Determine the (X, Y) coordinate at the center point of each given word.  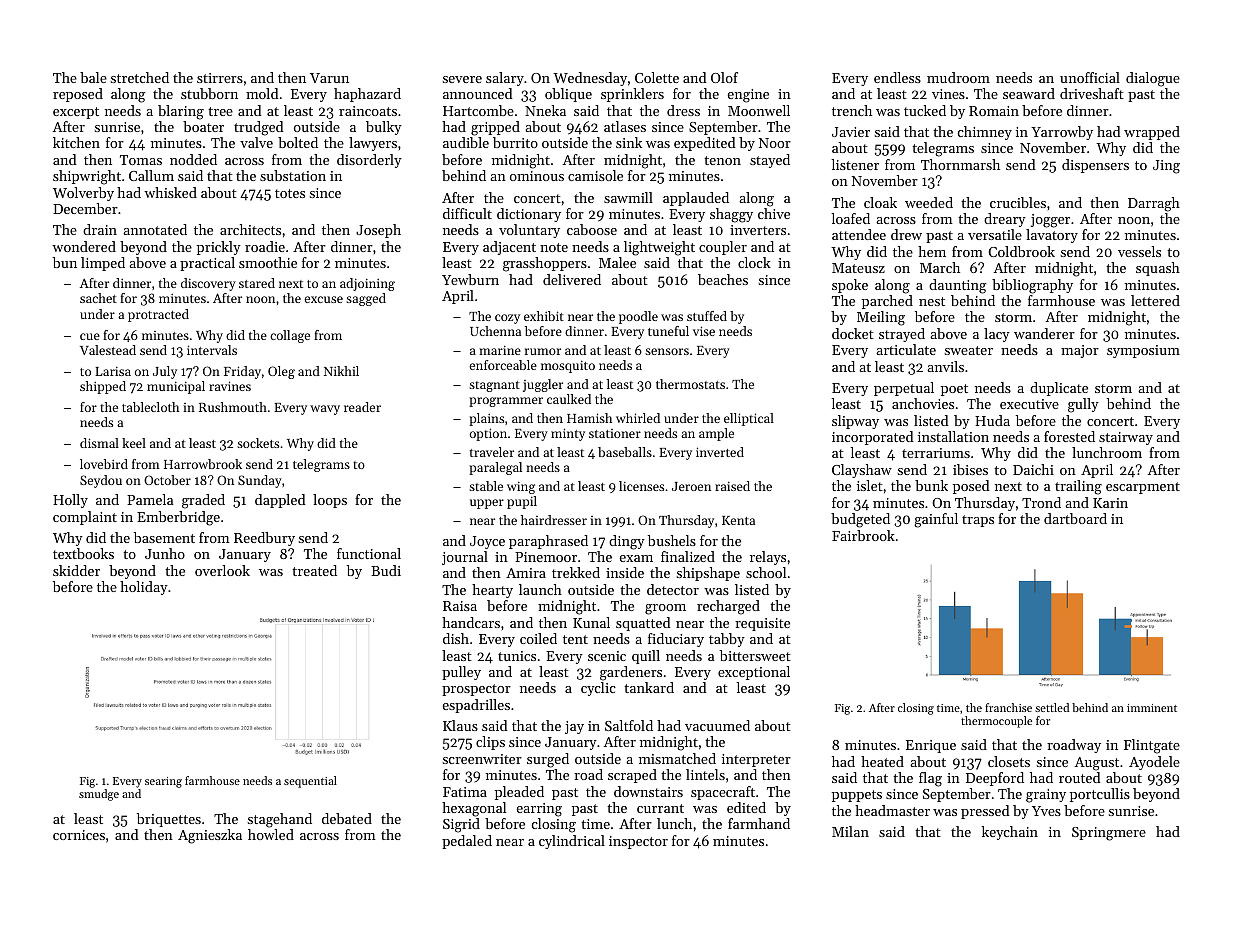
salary (505, 79)
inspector (638, 842)
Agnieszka (210, 836)
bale (93, 77)
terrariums (936, 453)
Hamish (589, 418)
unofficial (1090, 77)
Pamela (150, 499)
